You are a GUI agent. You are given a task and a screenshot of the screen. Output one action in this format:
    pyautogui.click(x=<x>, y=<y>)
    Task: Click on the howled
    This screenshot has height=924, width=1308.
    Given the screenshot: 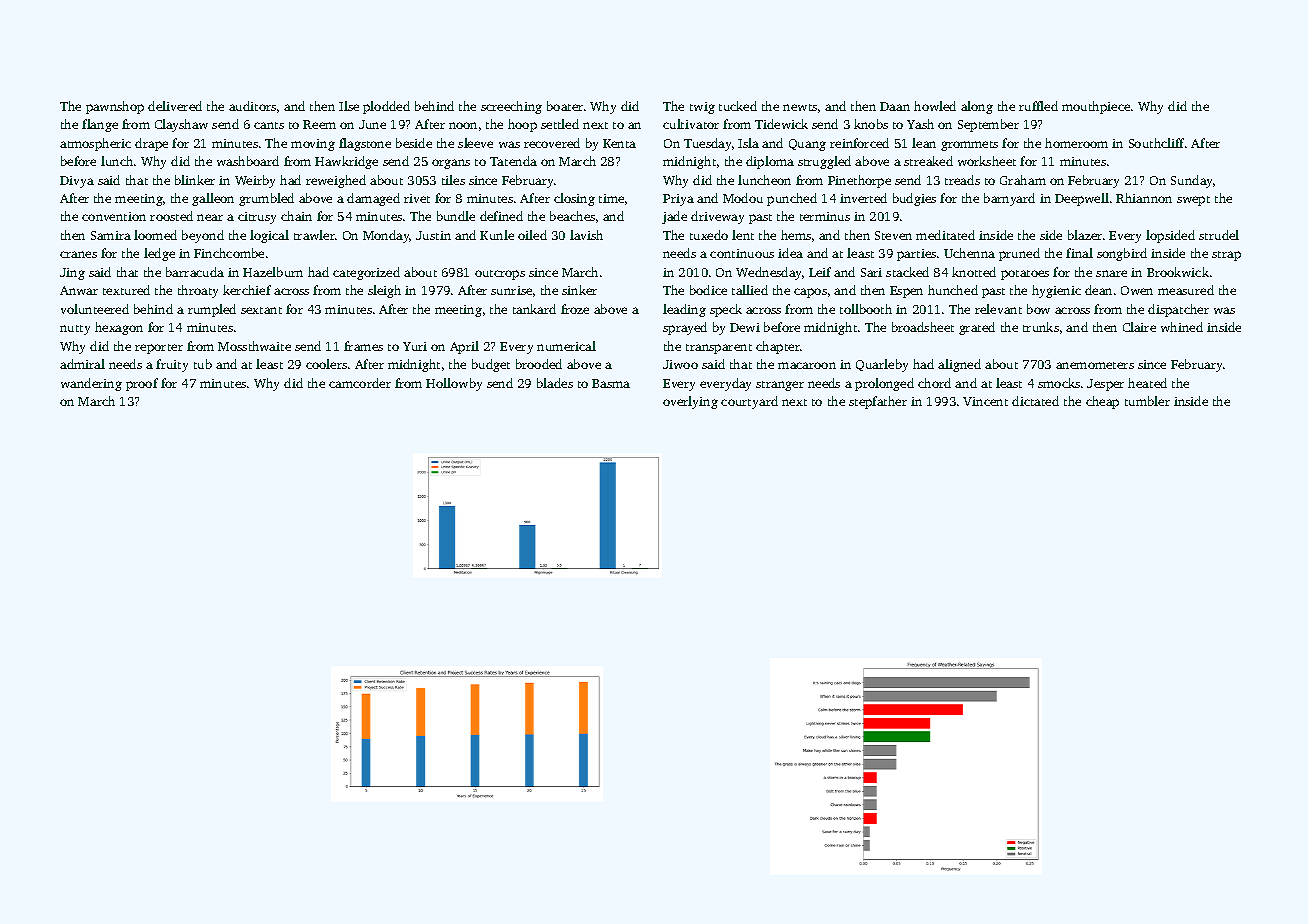 What is the action you would take?
    pyautogui.click(x=935, y=106)
